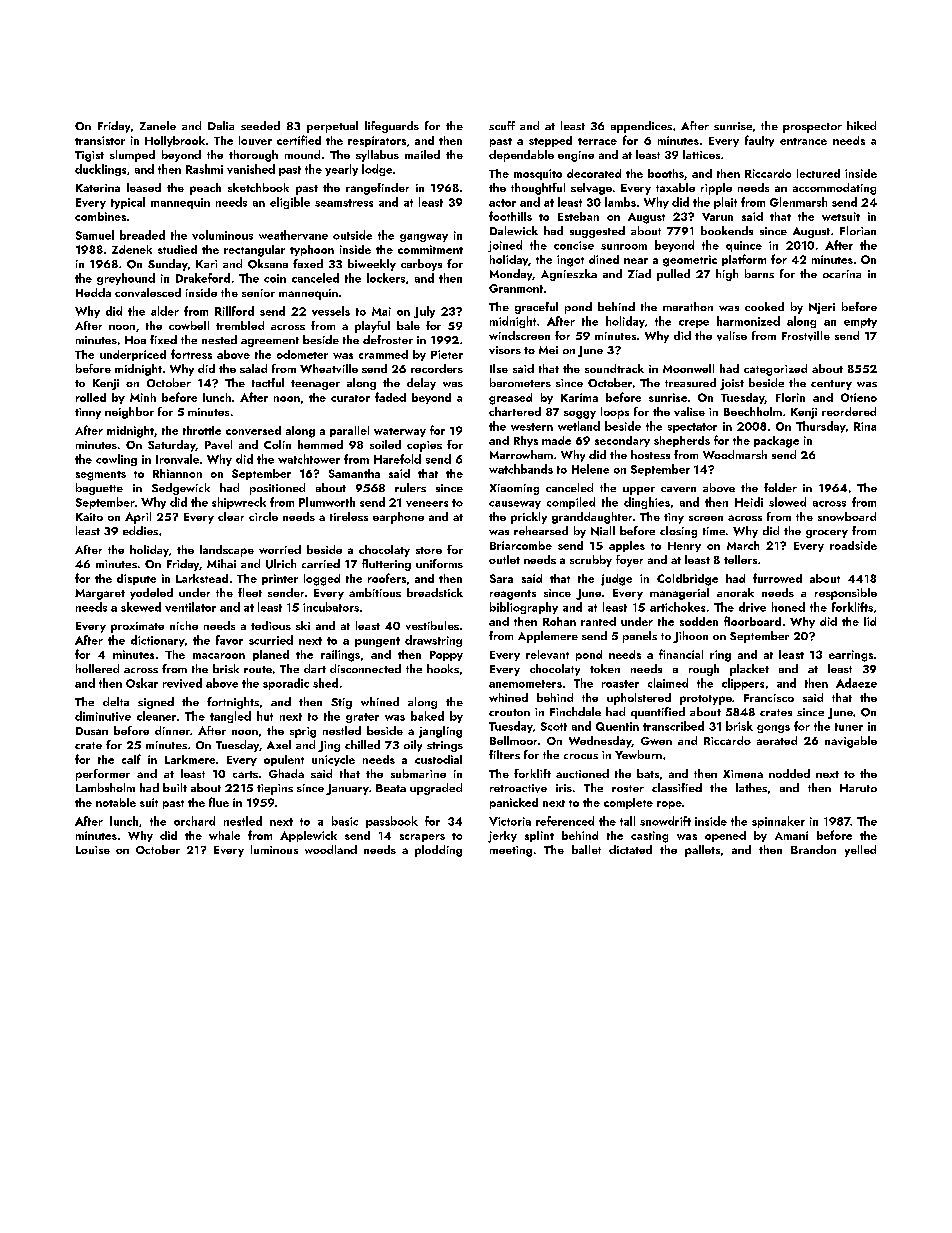 This page has width=952, height=1233. What do you see at coordinates (221, 125) in the page?
I see `Dalia` at bounding box center [221, 125].
